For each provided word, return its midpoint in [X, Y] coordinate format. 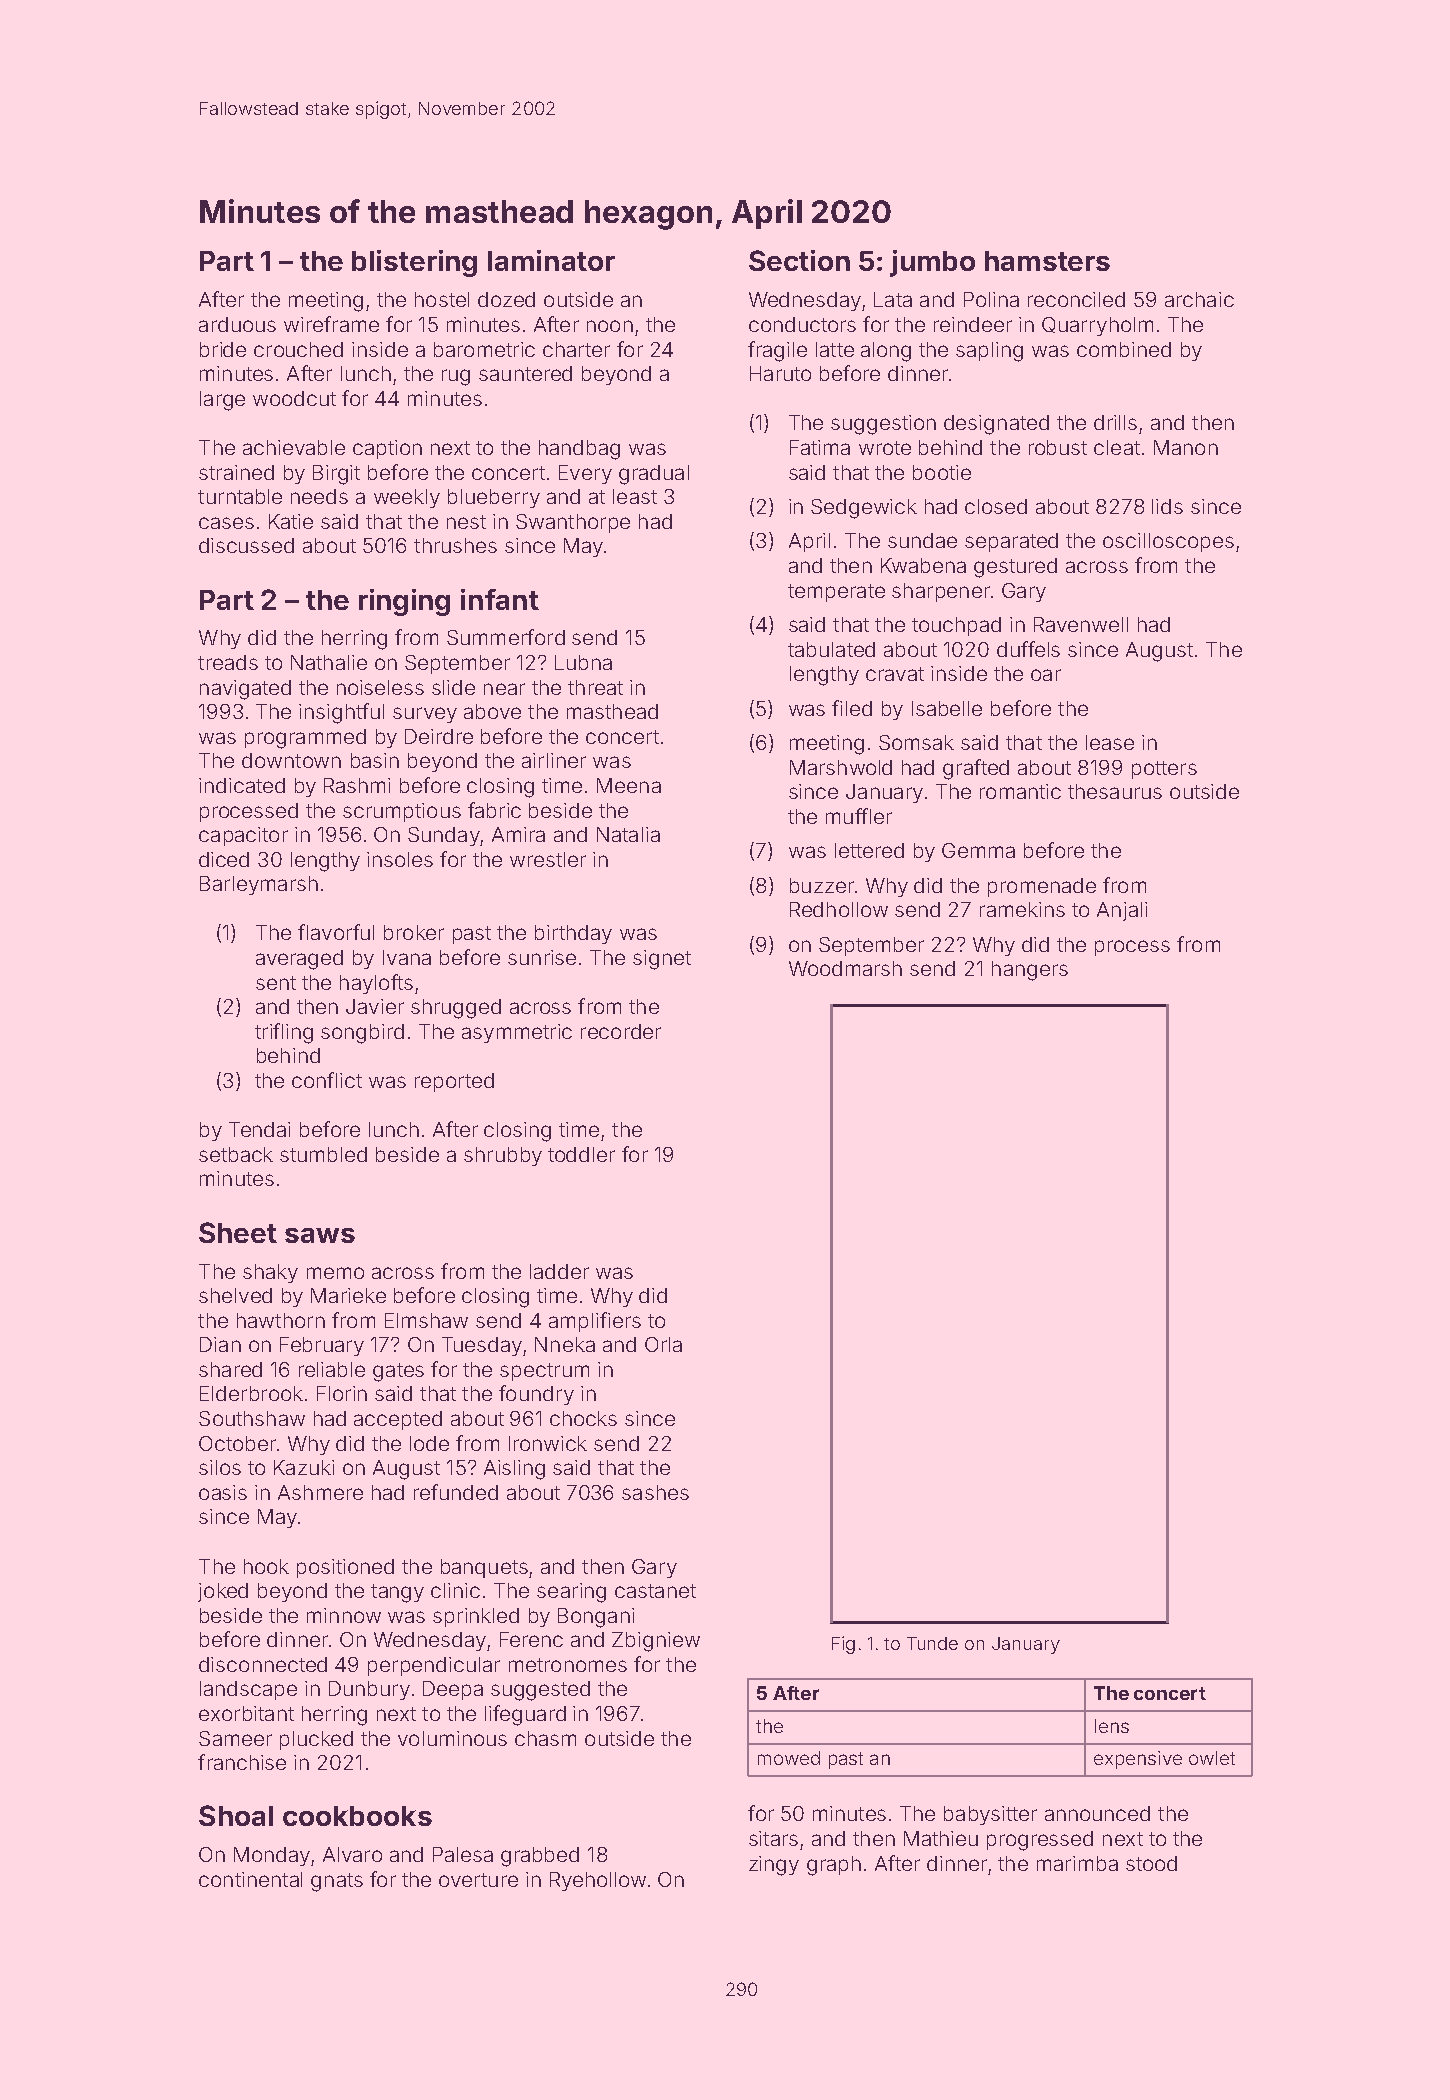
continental [250, 1879]
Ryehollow [598, 1881]
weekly [407, 498]
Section [799, 260]
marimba [1077, 1863]
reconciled [1076, 299]
